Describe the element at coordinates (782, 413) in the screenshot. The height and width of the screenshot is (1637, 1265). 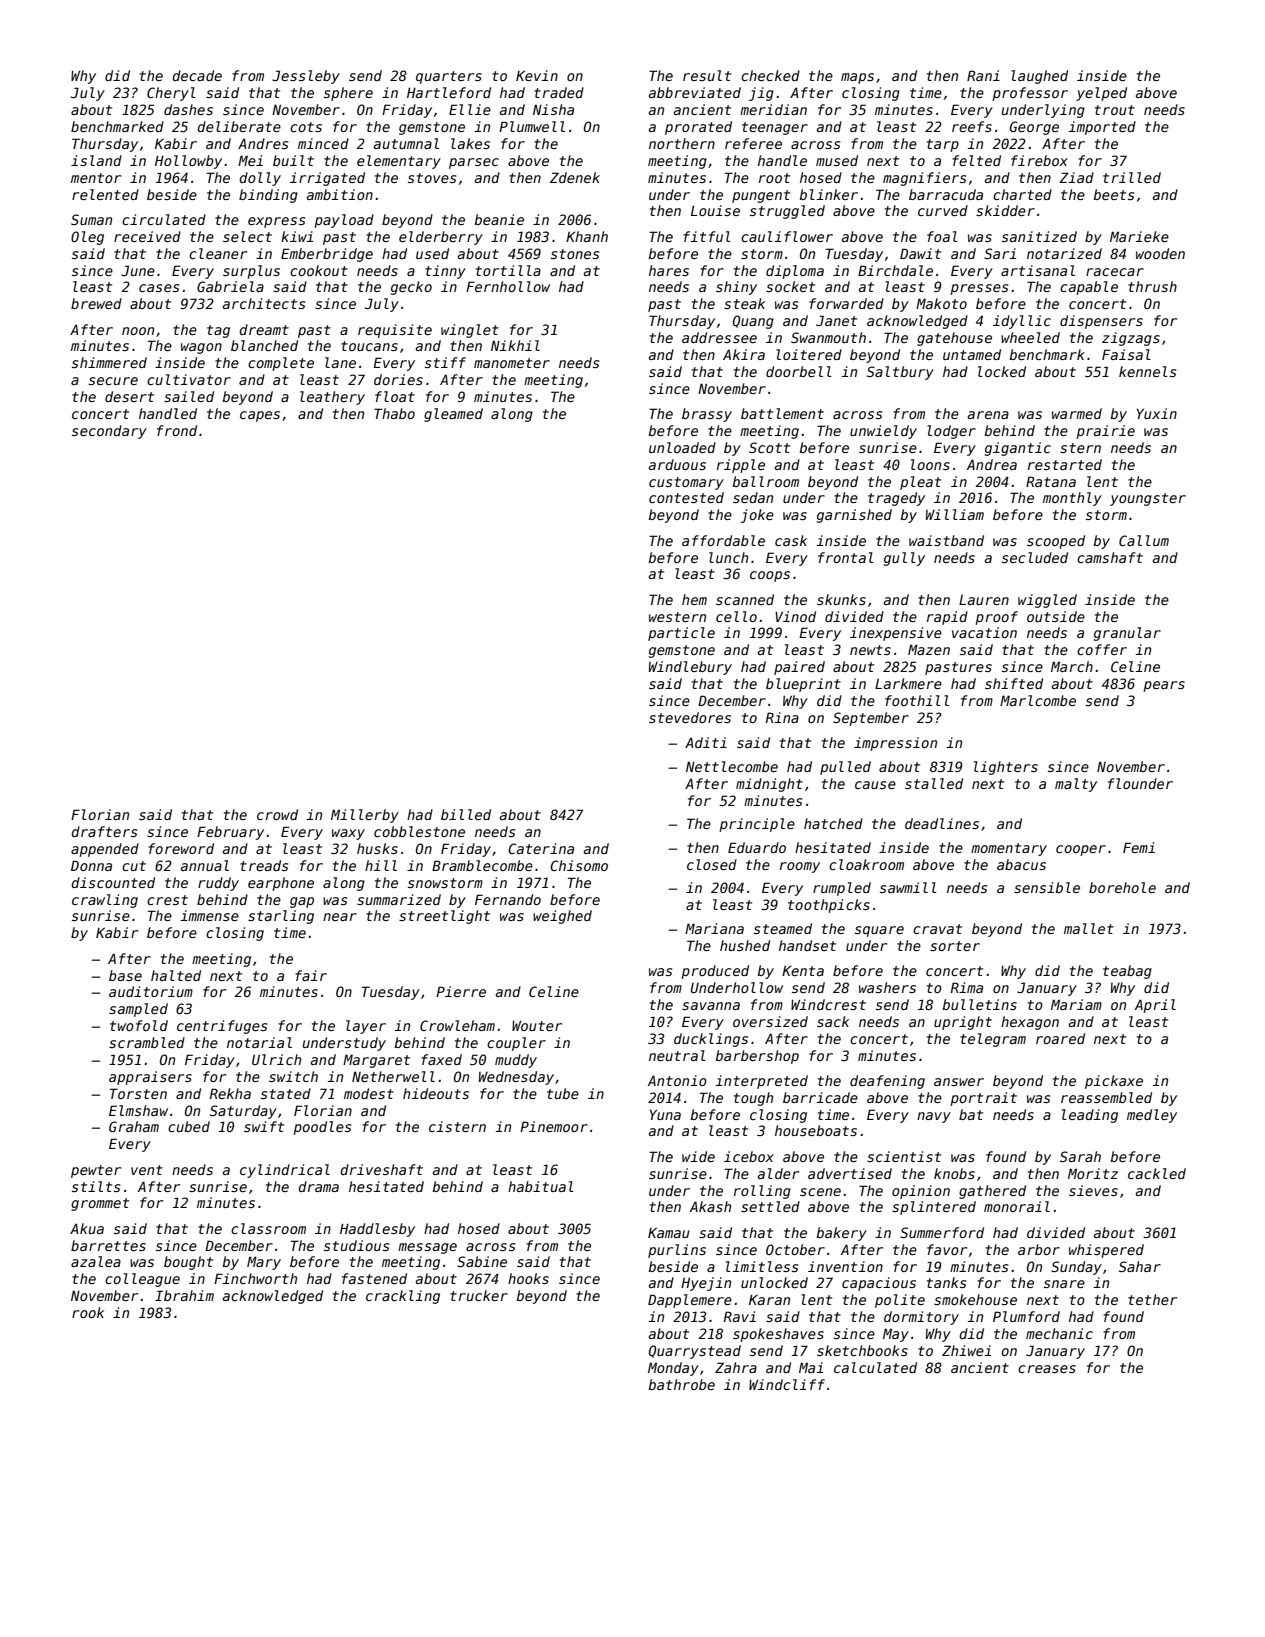
I see `battlement` at that location.
